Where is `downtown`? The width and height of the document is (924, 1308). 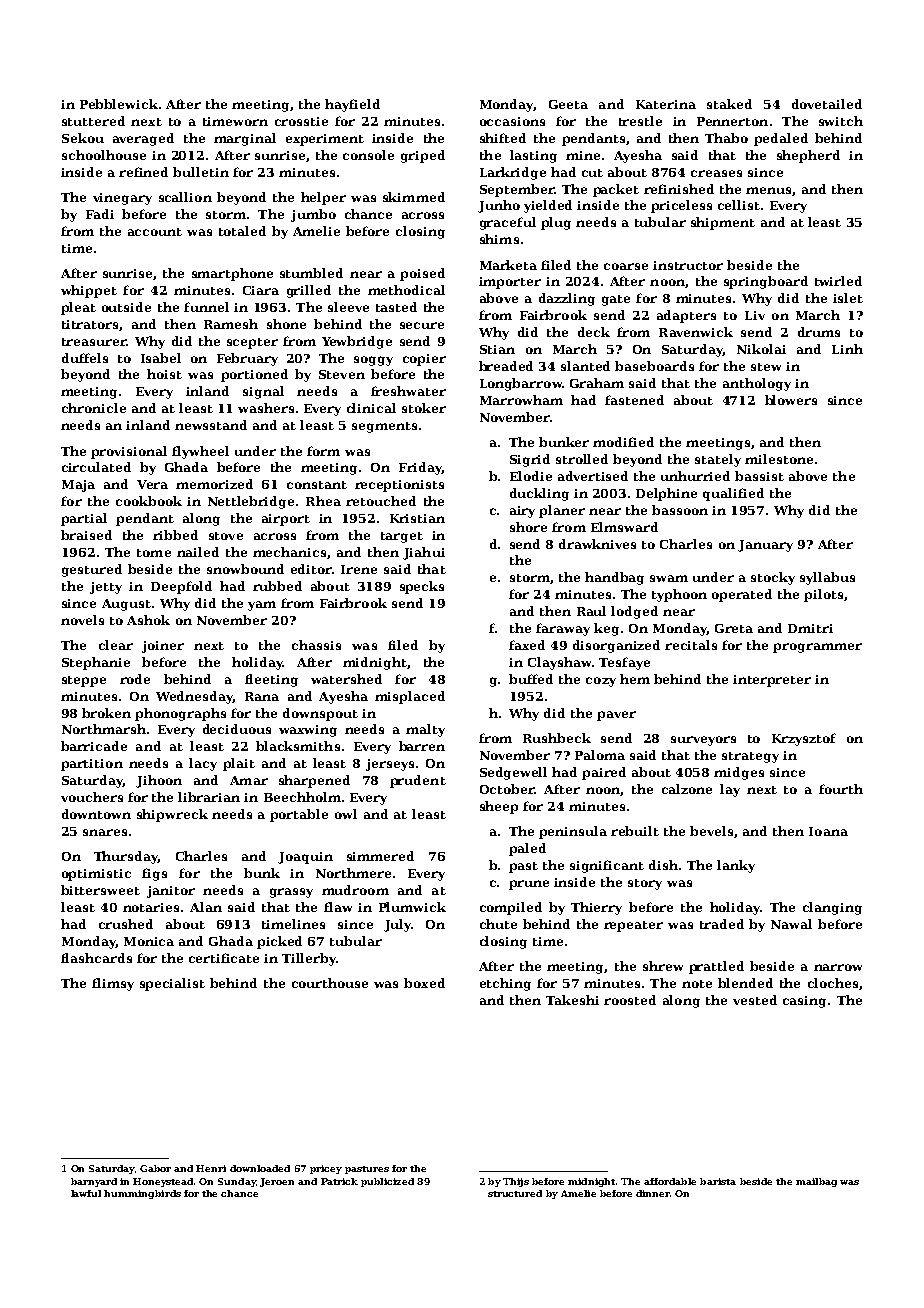
downtown is located at coordinates (96, 814).
